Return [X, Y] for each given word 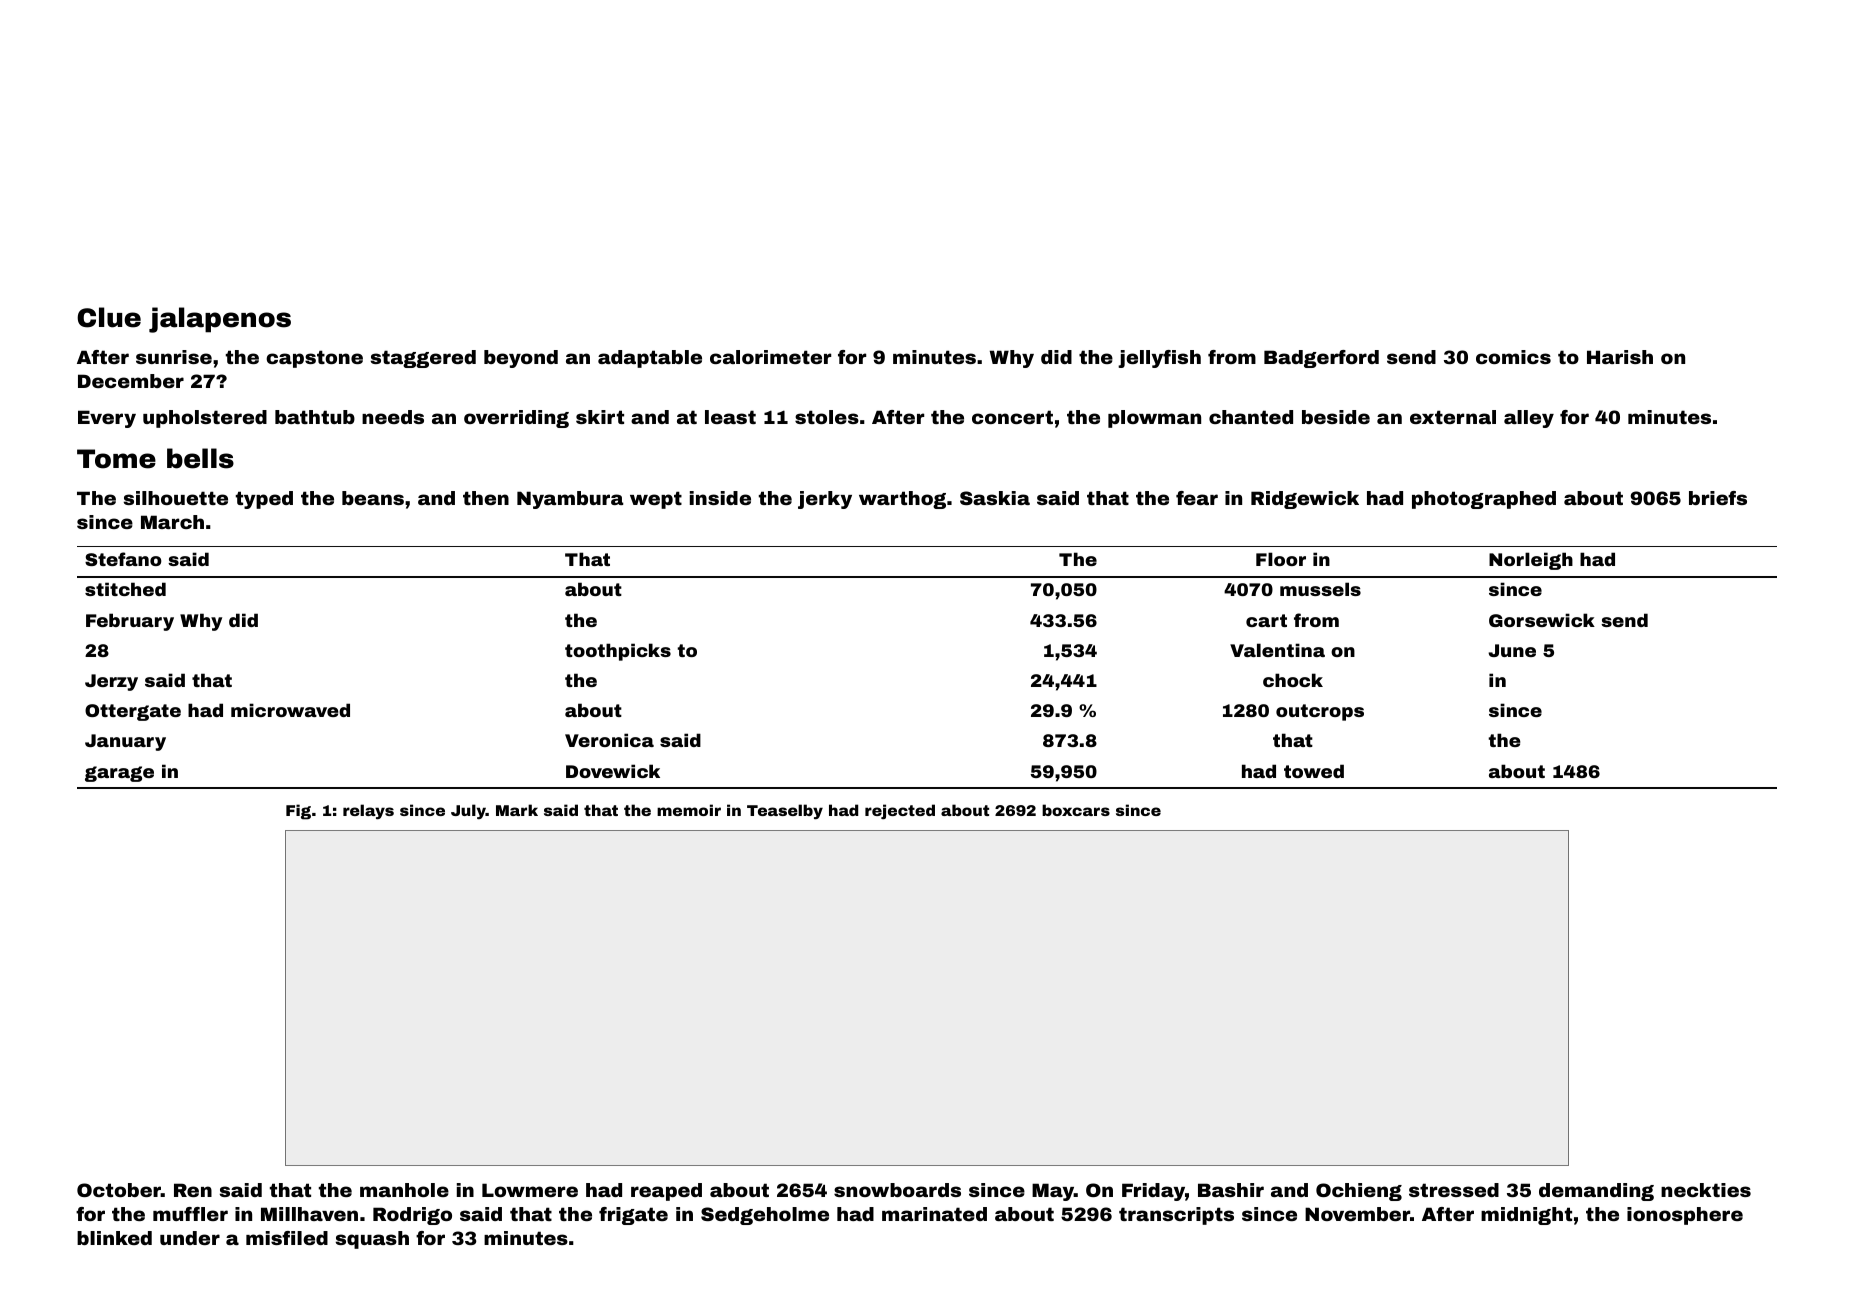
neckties [1706, 1190]
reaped [666, 1192]
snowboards [897, 1190]
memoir [689, 810]
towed [1314, 771]
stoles [827, 417]
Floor [1281, 559]
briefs [1718, 498]
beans [373, 498]
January [125, 742]
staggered [423, 359]
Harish [1620, 357]
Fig [298, 812]
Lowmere [530, 1190]
